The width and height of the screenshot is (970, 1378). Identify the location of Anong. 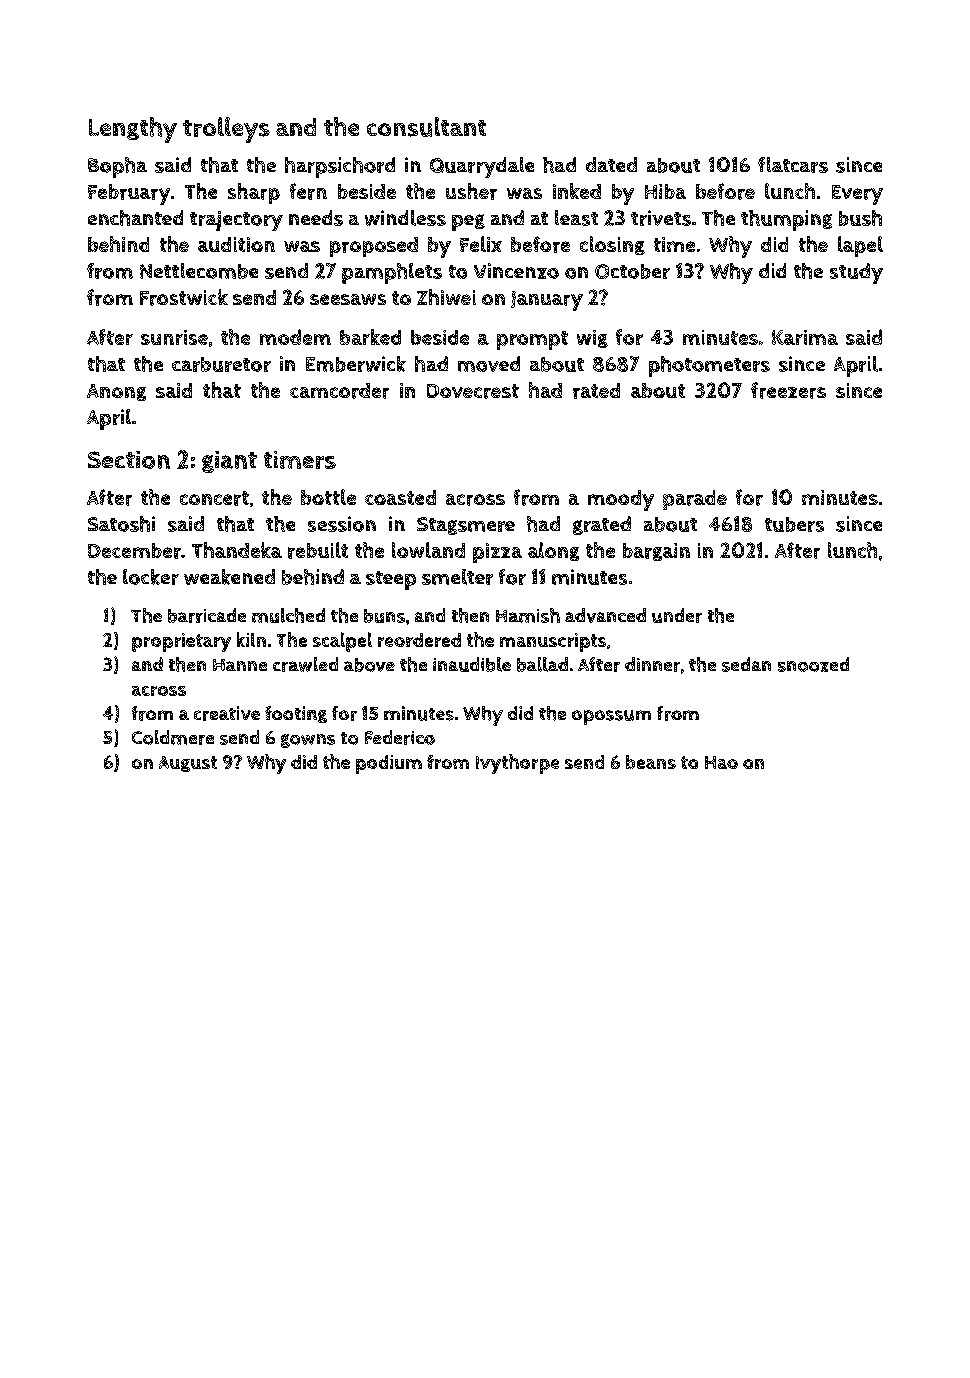
(116, 392).
